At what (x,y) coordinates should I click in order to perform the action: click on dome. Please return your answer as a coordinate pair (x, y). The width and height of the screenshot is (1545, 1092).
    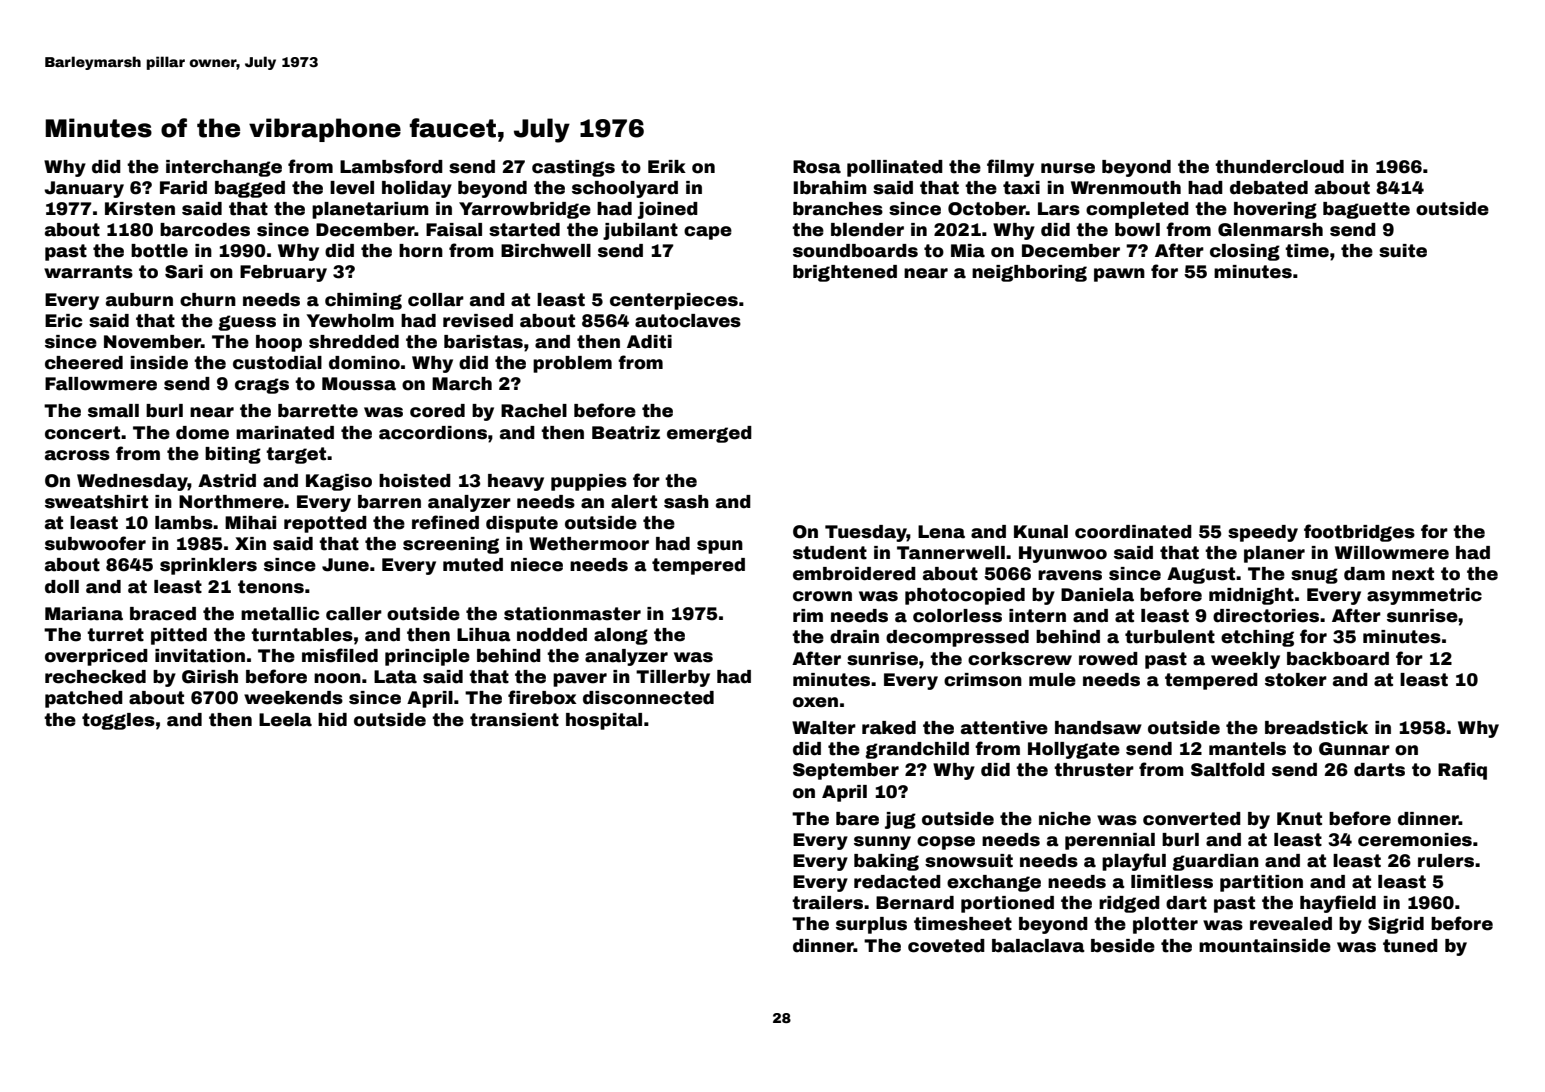
    Looking at the image, I should click on (202, 433).
